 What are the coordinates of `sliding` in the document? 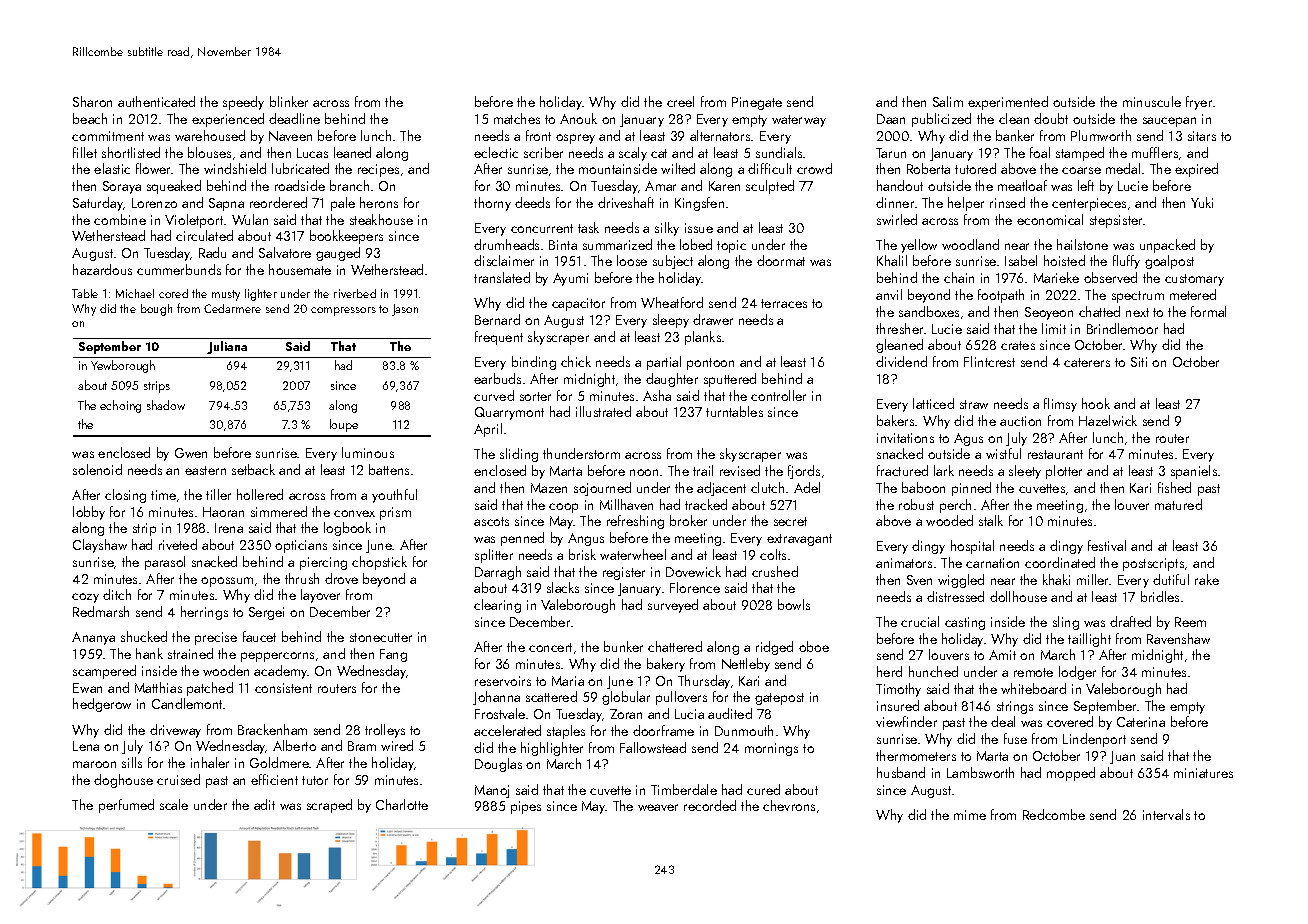 It's located at (519, 455).
